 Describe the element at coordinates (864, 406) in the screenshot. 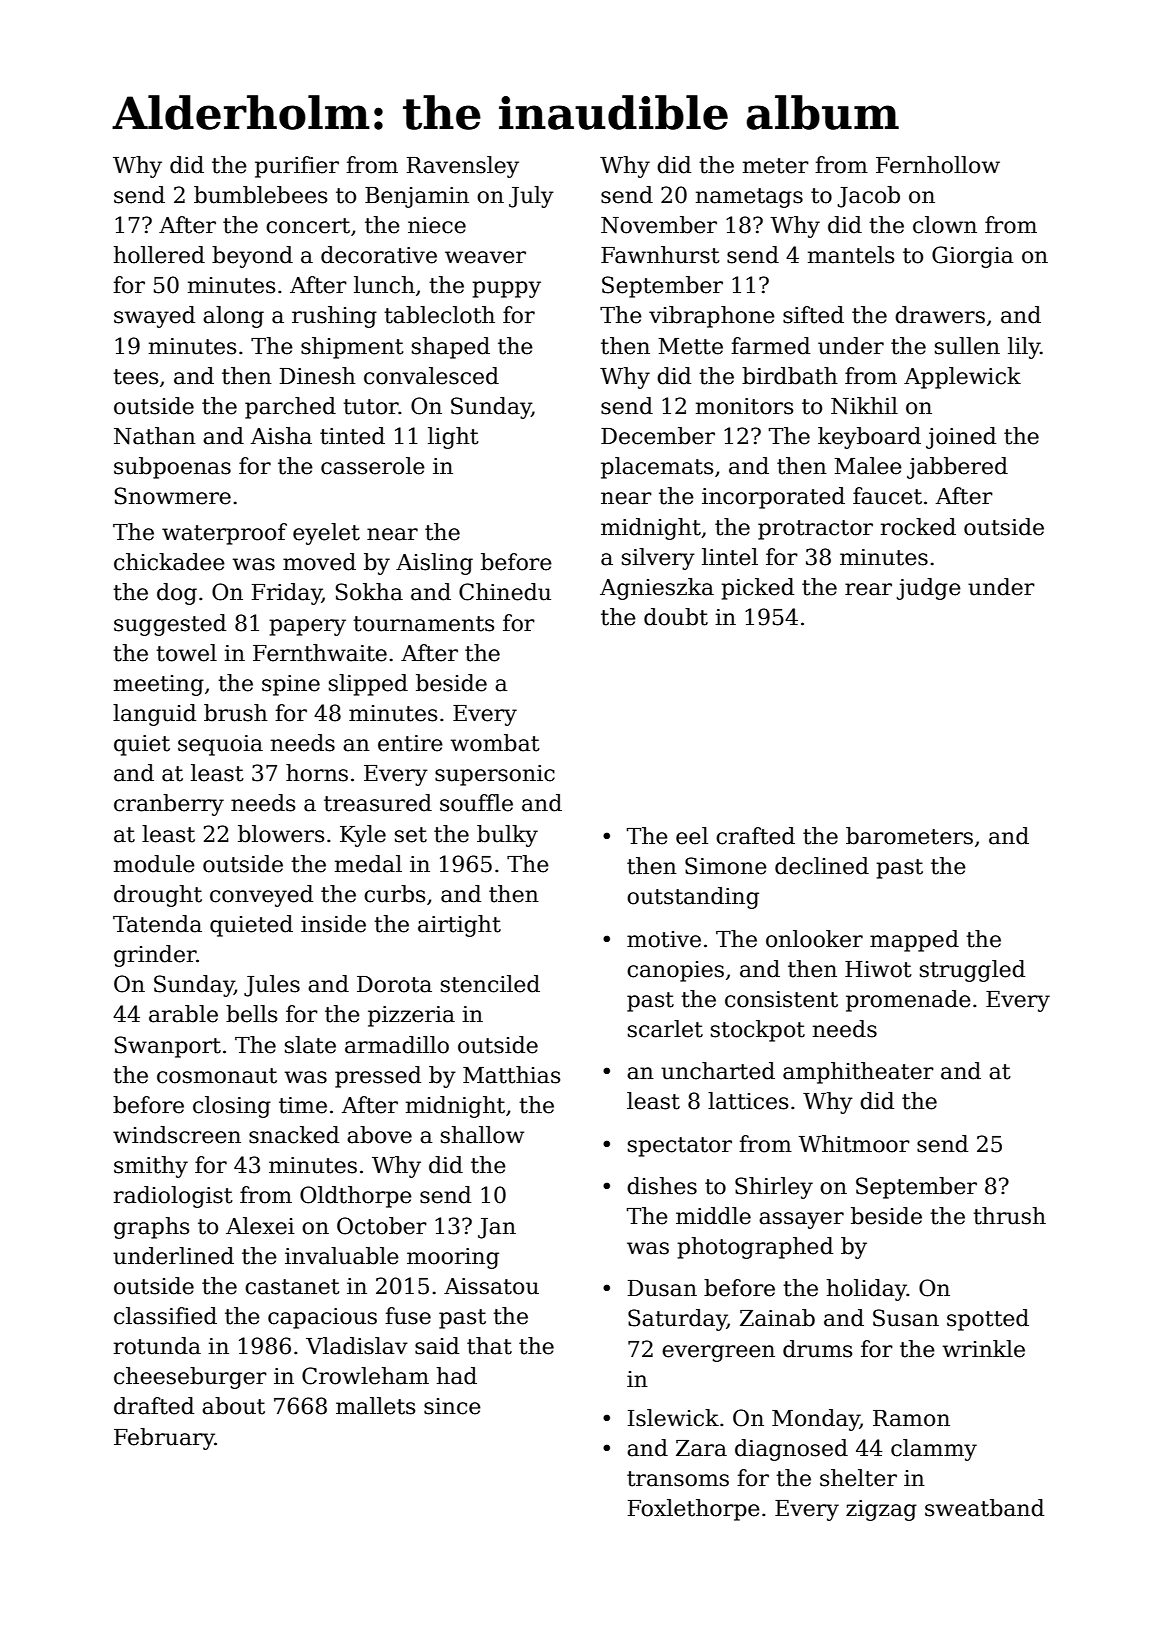

I see `Nikhil` at that location.
